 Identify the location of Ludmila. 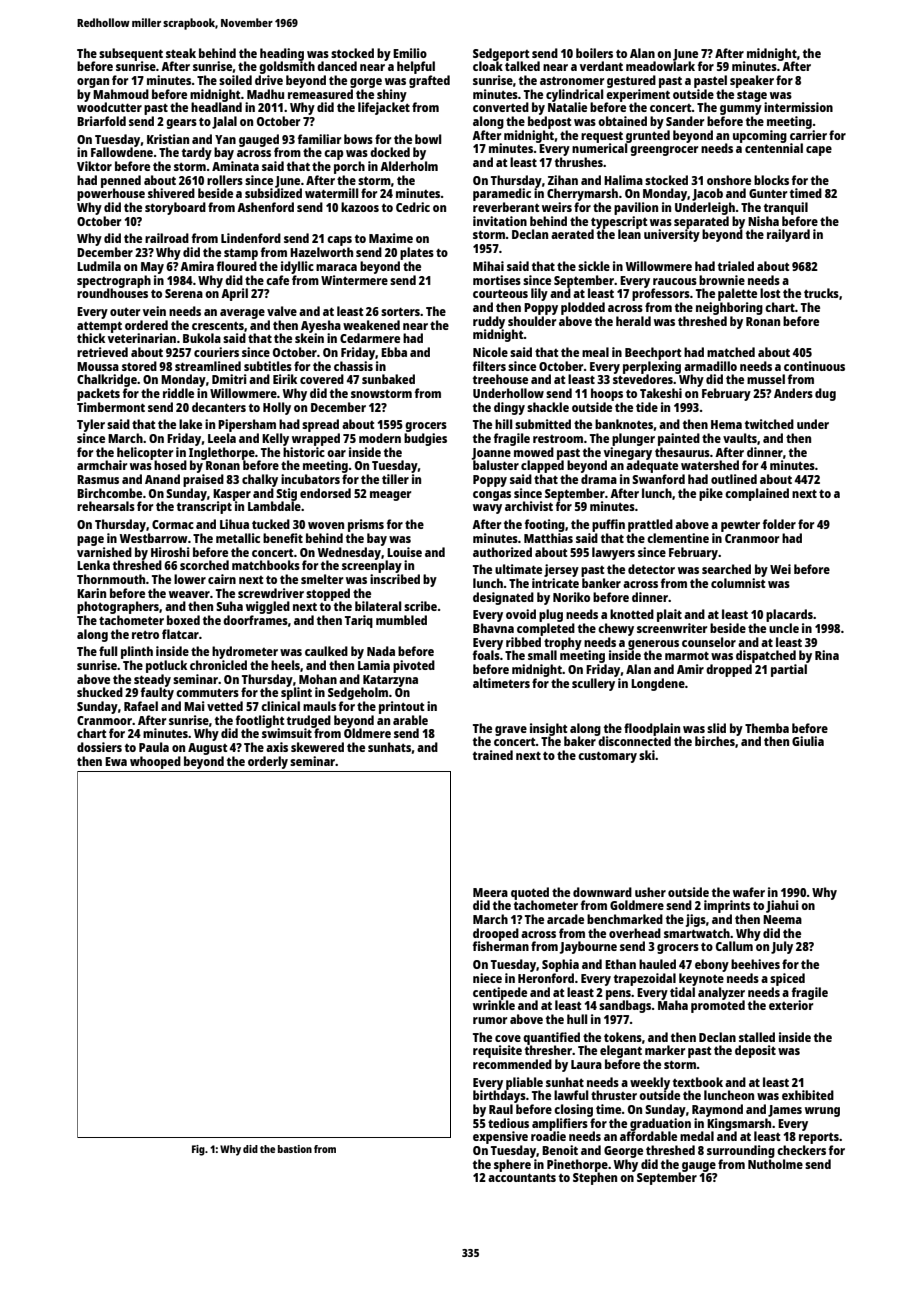
(99, 266).
